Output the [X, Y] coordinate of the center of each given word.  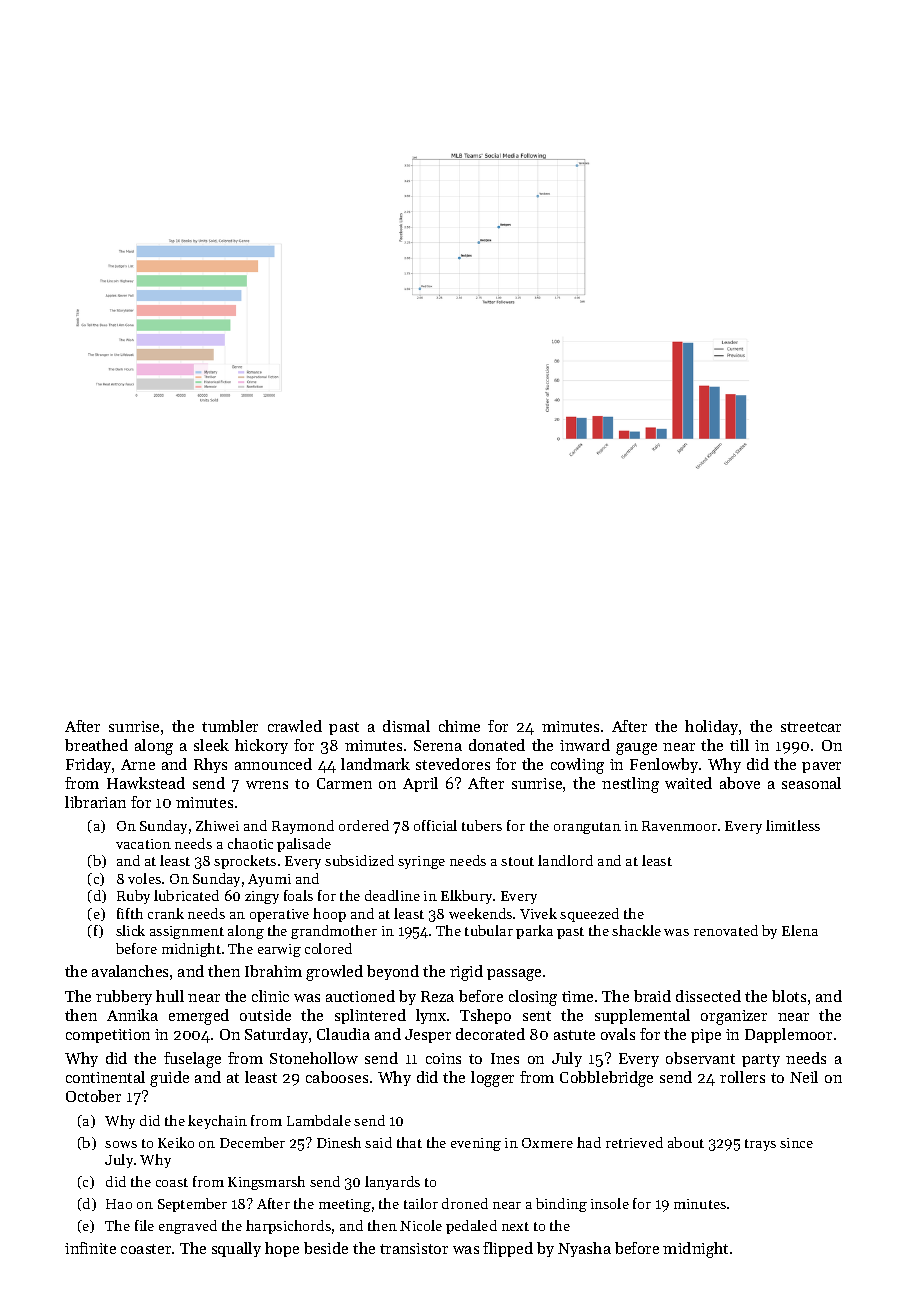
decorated [490, 1034]
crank [166, 913]
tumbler [230, 726]
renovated [726, 930]
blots [789, 996]
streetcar [811, 727]
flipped [508, 1249]
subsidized [359, 860]
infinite [90, 1248]
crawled [295, 726]
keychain [217, 1122]
